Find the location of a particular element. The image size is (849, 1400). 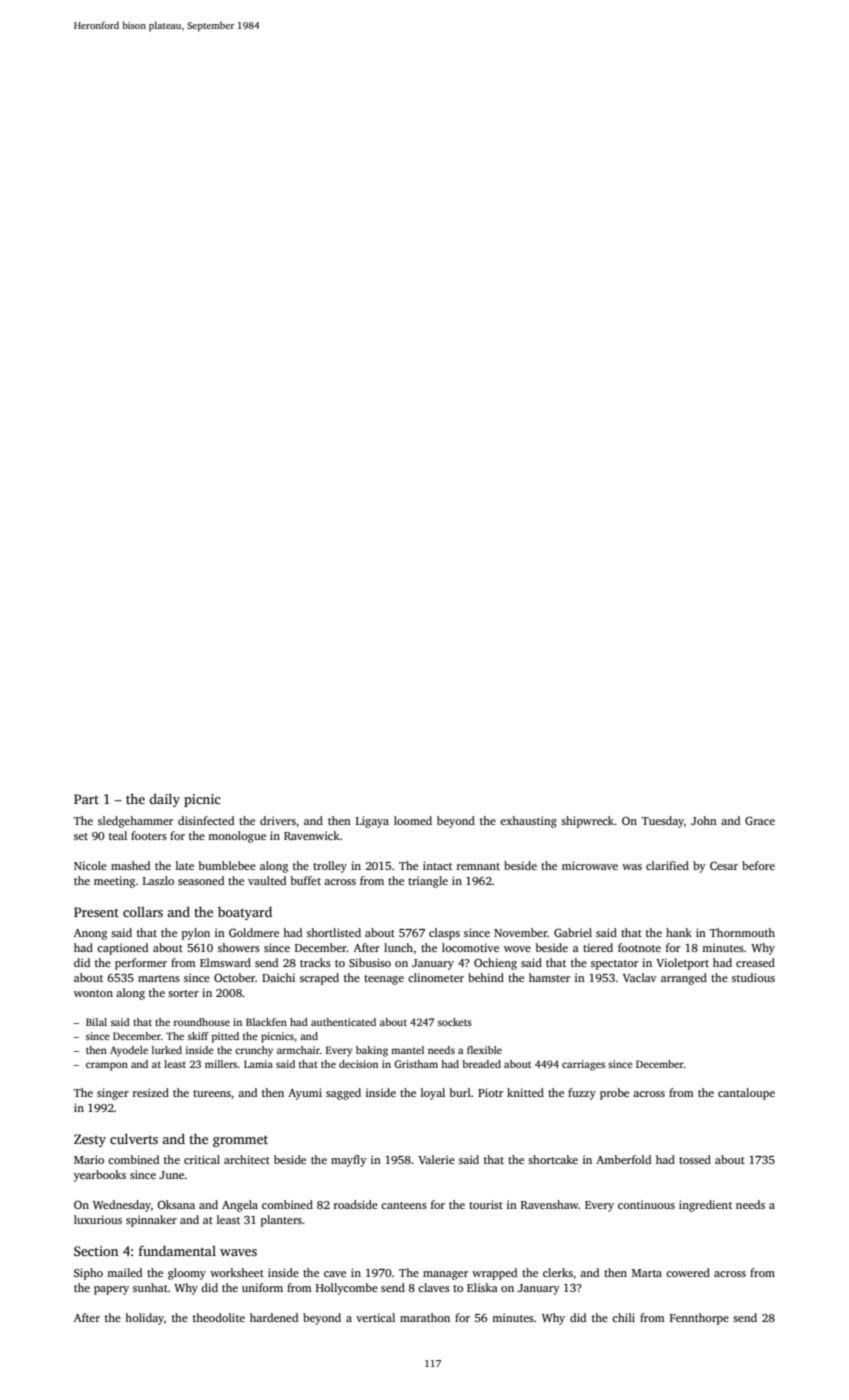

trolley is located at coordinates (330, 867).
